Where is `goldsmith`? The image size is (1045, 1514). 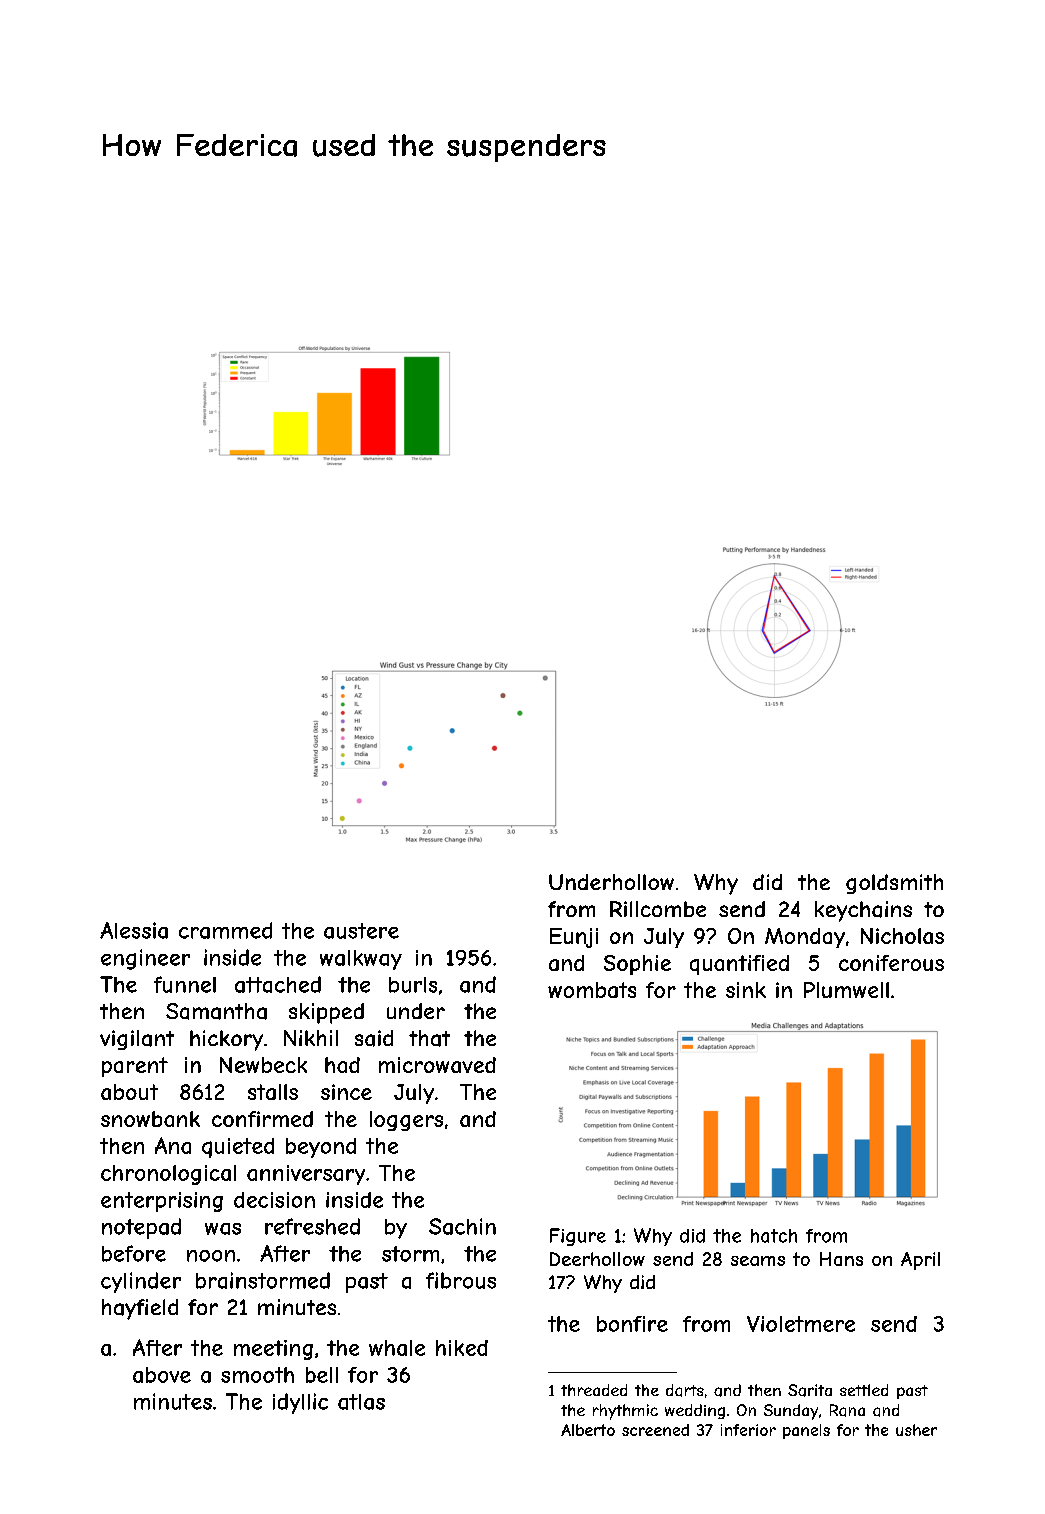 goldsmith is located at coordinates (894, 884).
